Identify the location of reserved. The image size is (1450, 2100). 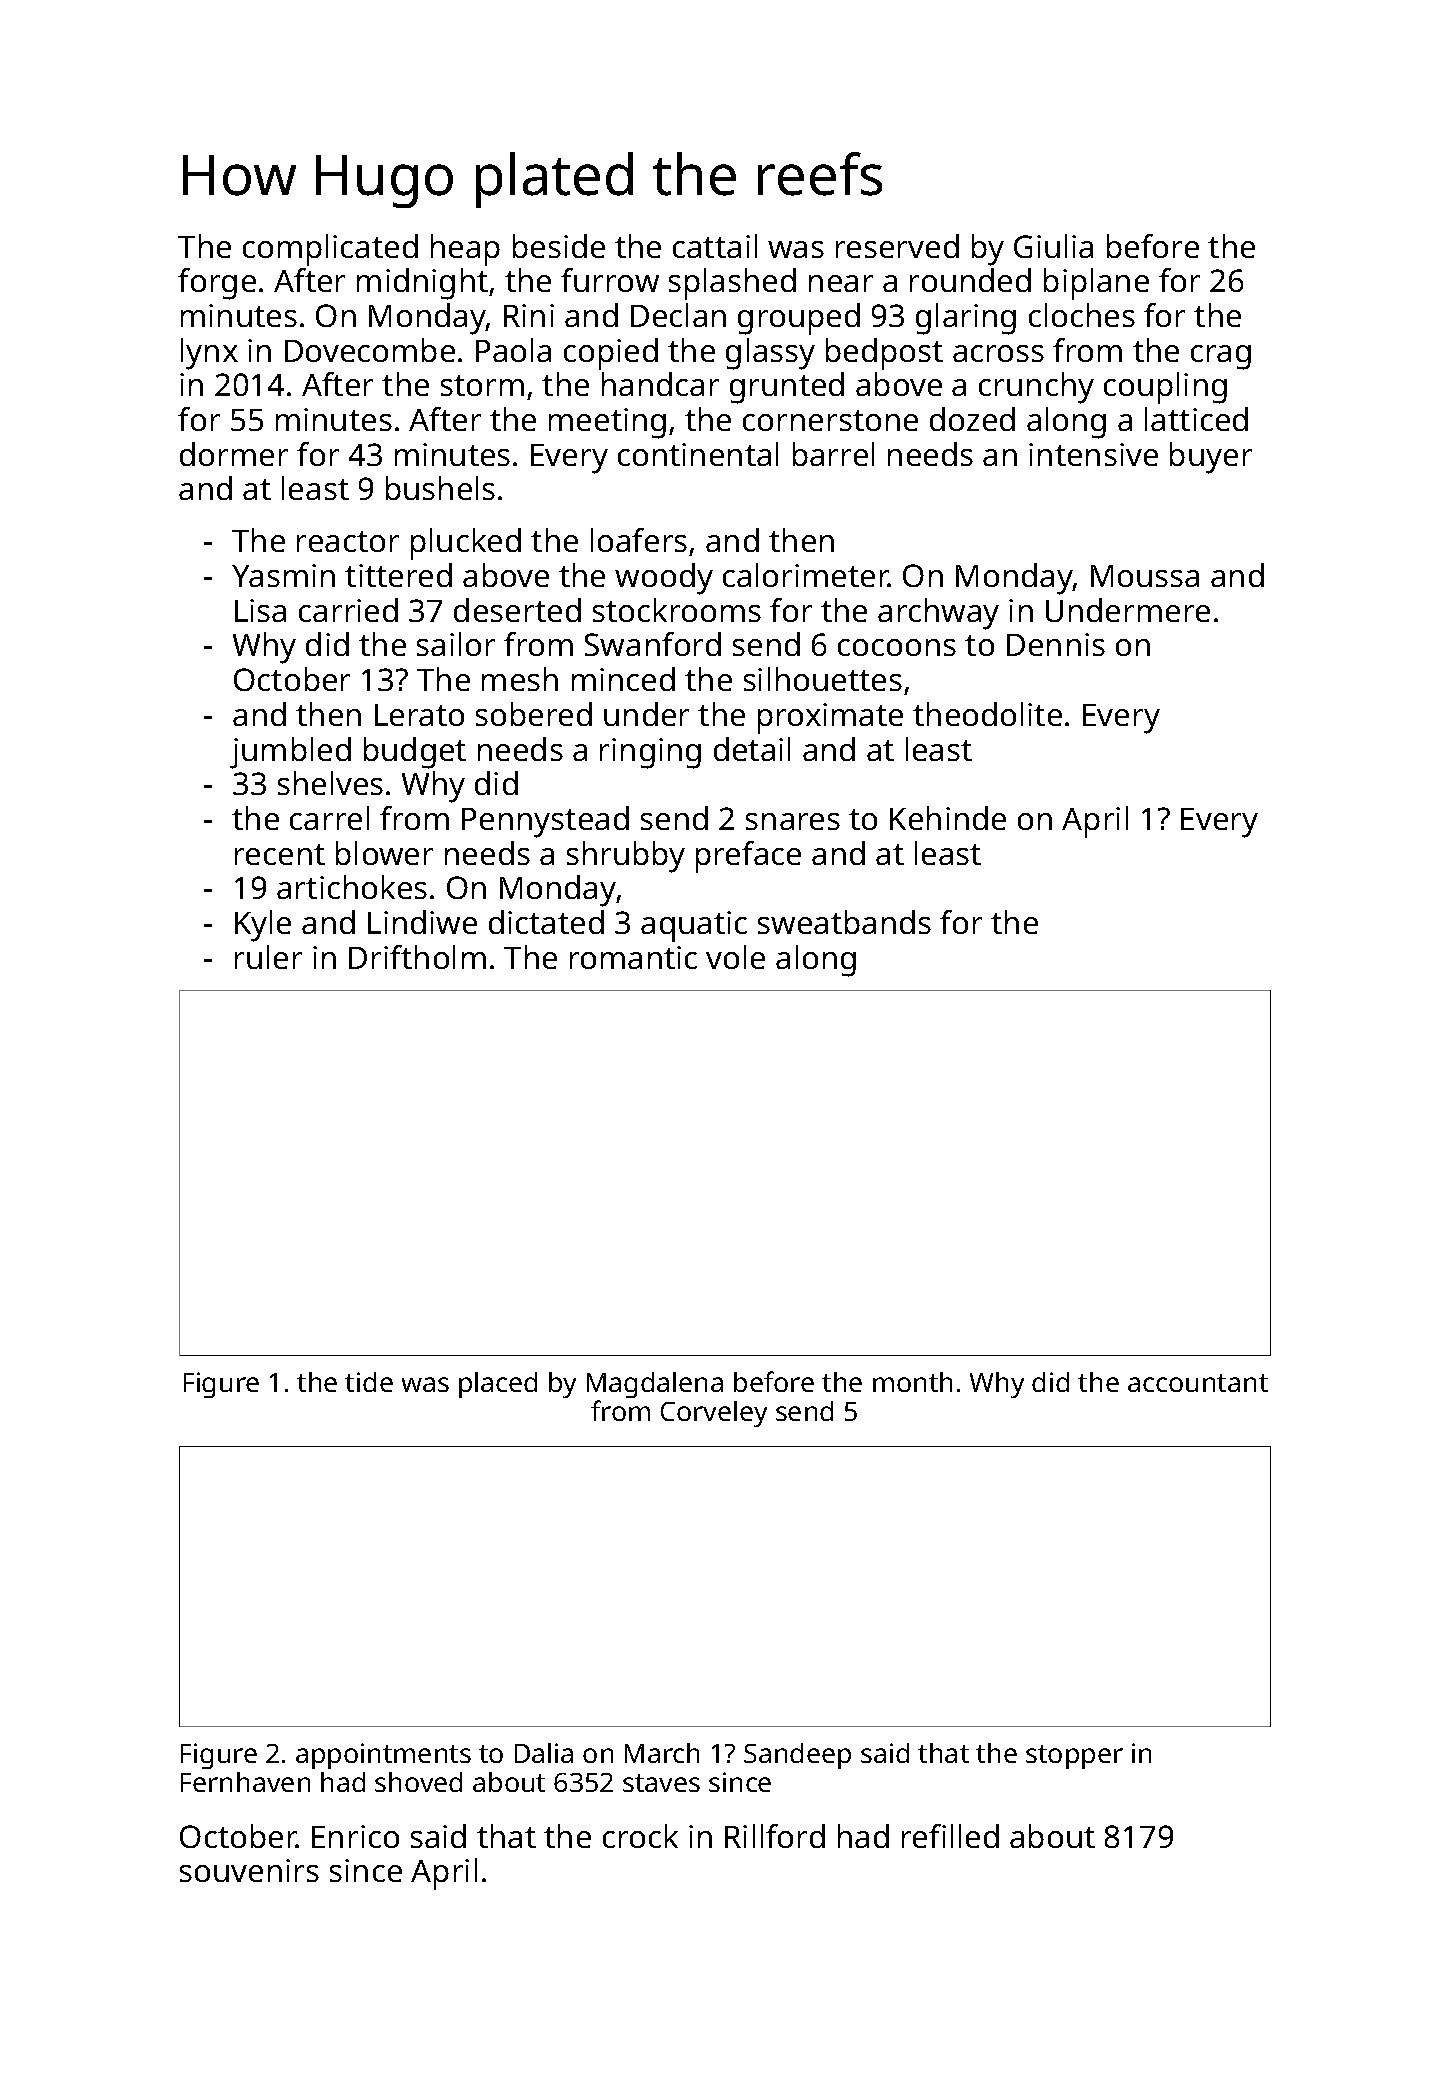
(897, 246).
